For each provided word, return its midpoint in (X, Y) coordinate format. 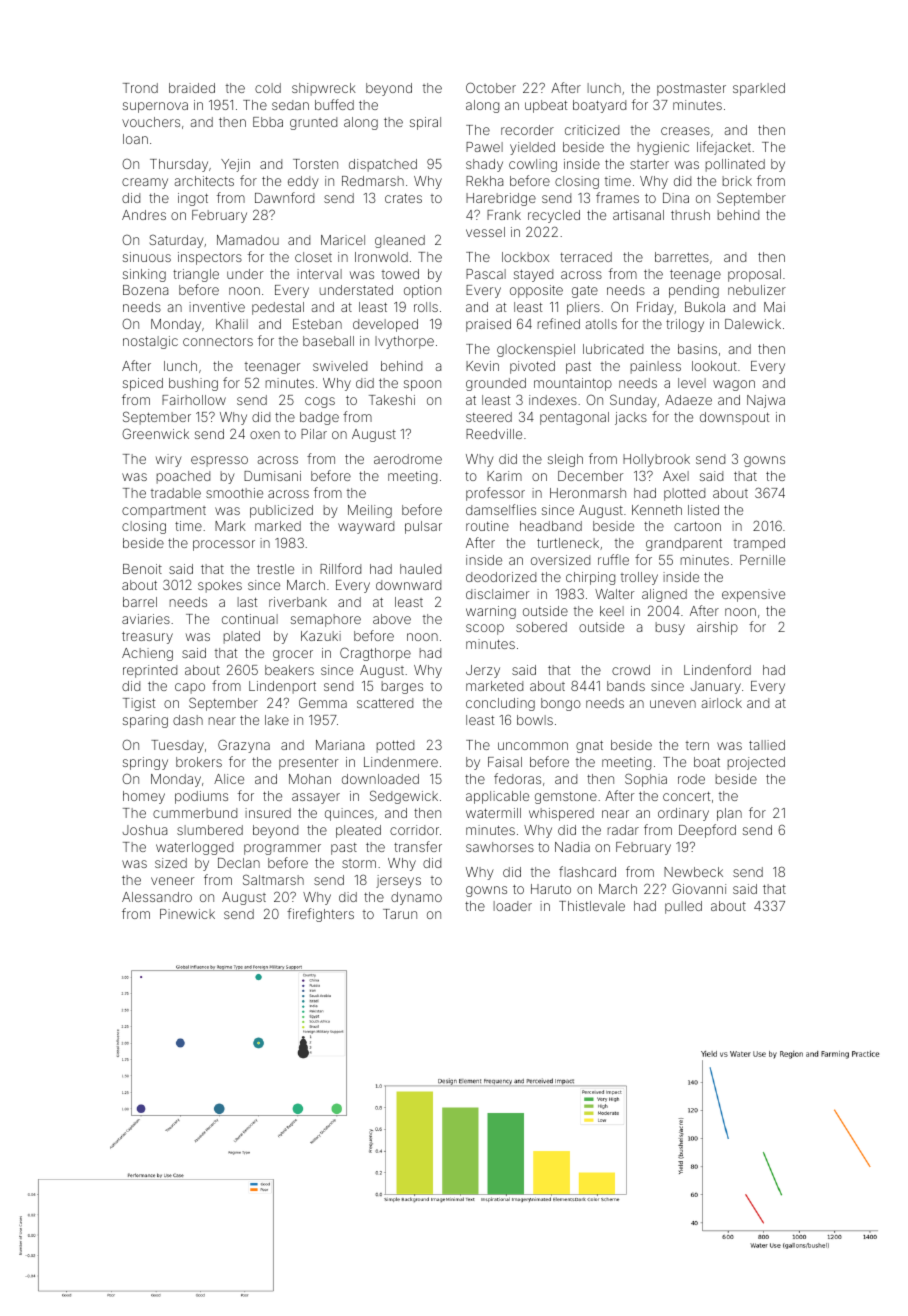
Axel (676, 476)
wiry (169, 460)
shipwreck (324, 89)
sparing (145, 721)
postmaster (691, 89)
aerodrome (408, 459)
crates (403, 198)
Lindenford (717, 669)
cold (268, 88)
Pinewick (187, 914)
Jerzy (483, 671)
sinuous (147, 257)
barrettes (682, 257)
